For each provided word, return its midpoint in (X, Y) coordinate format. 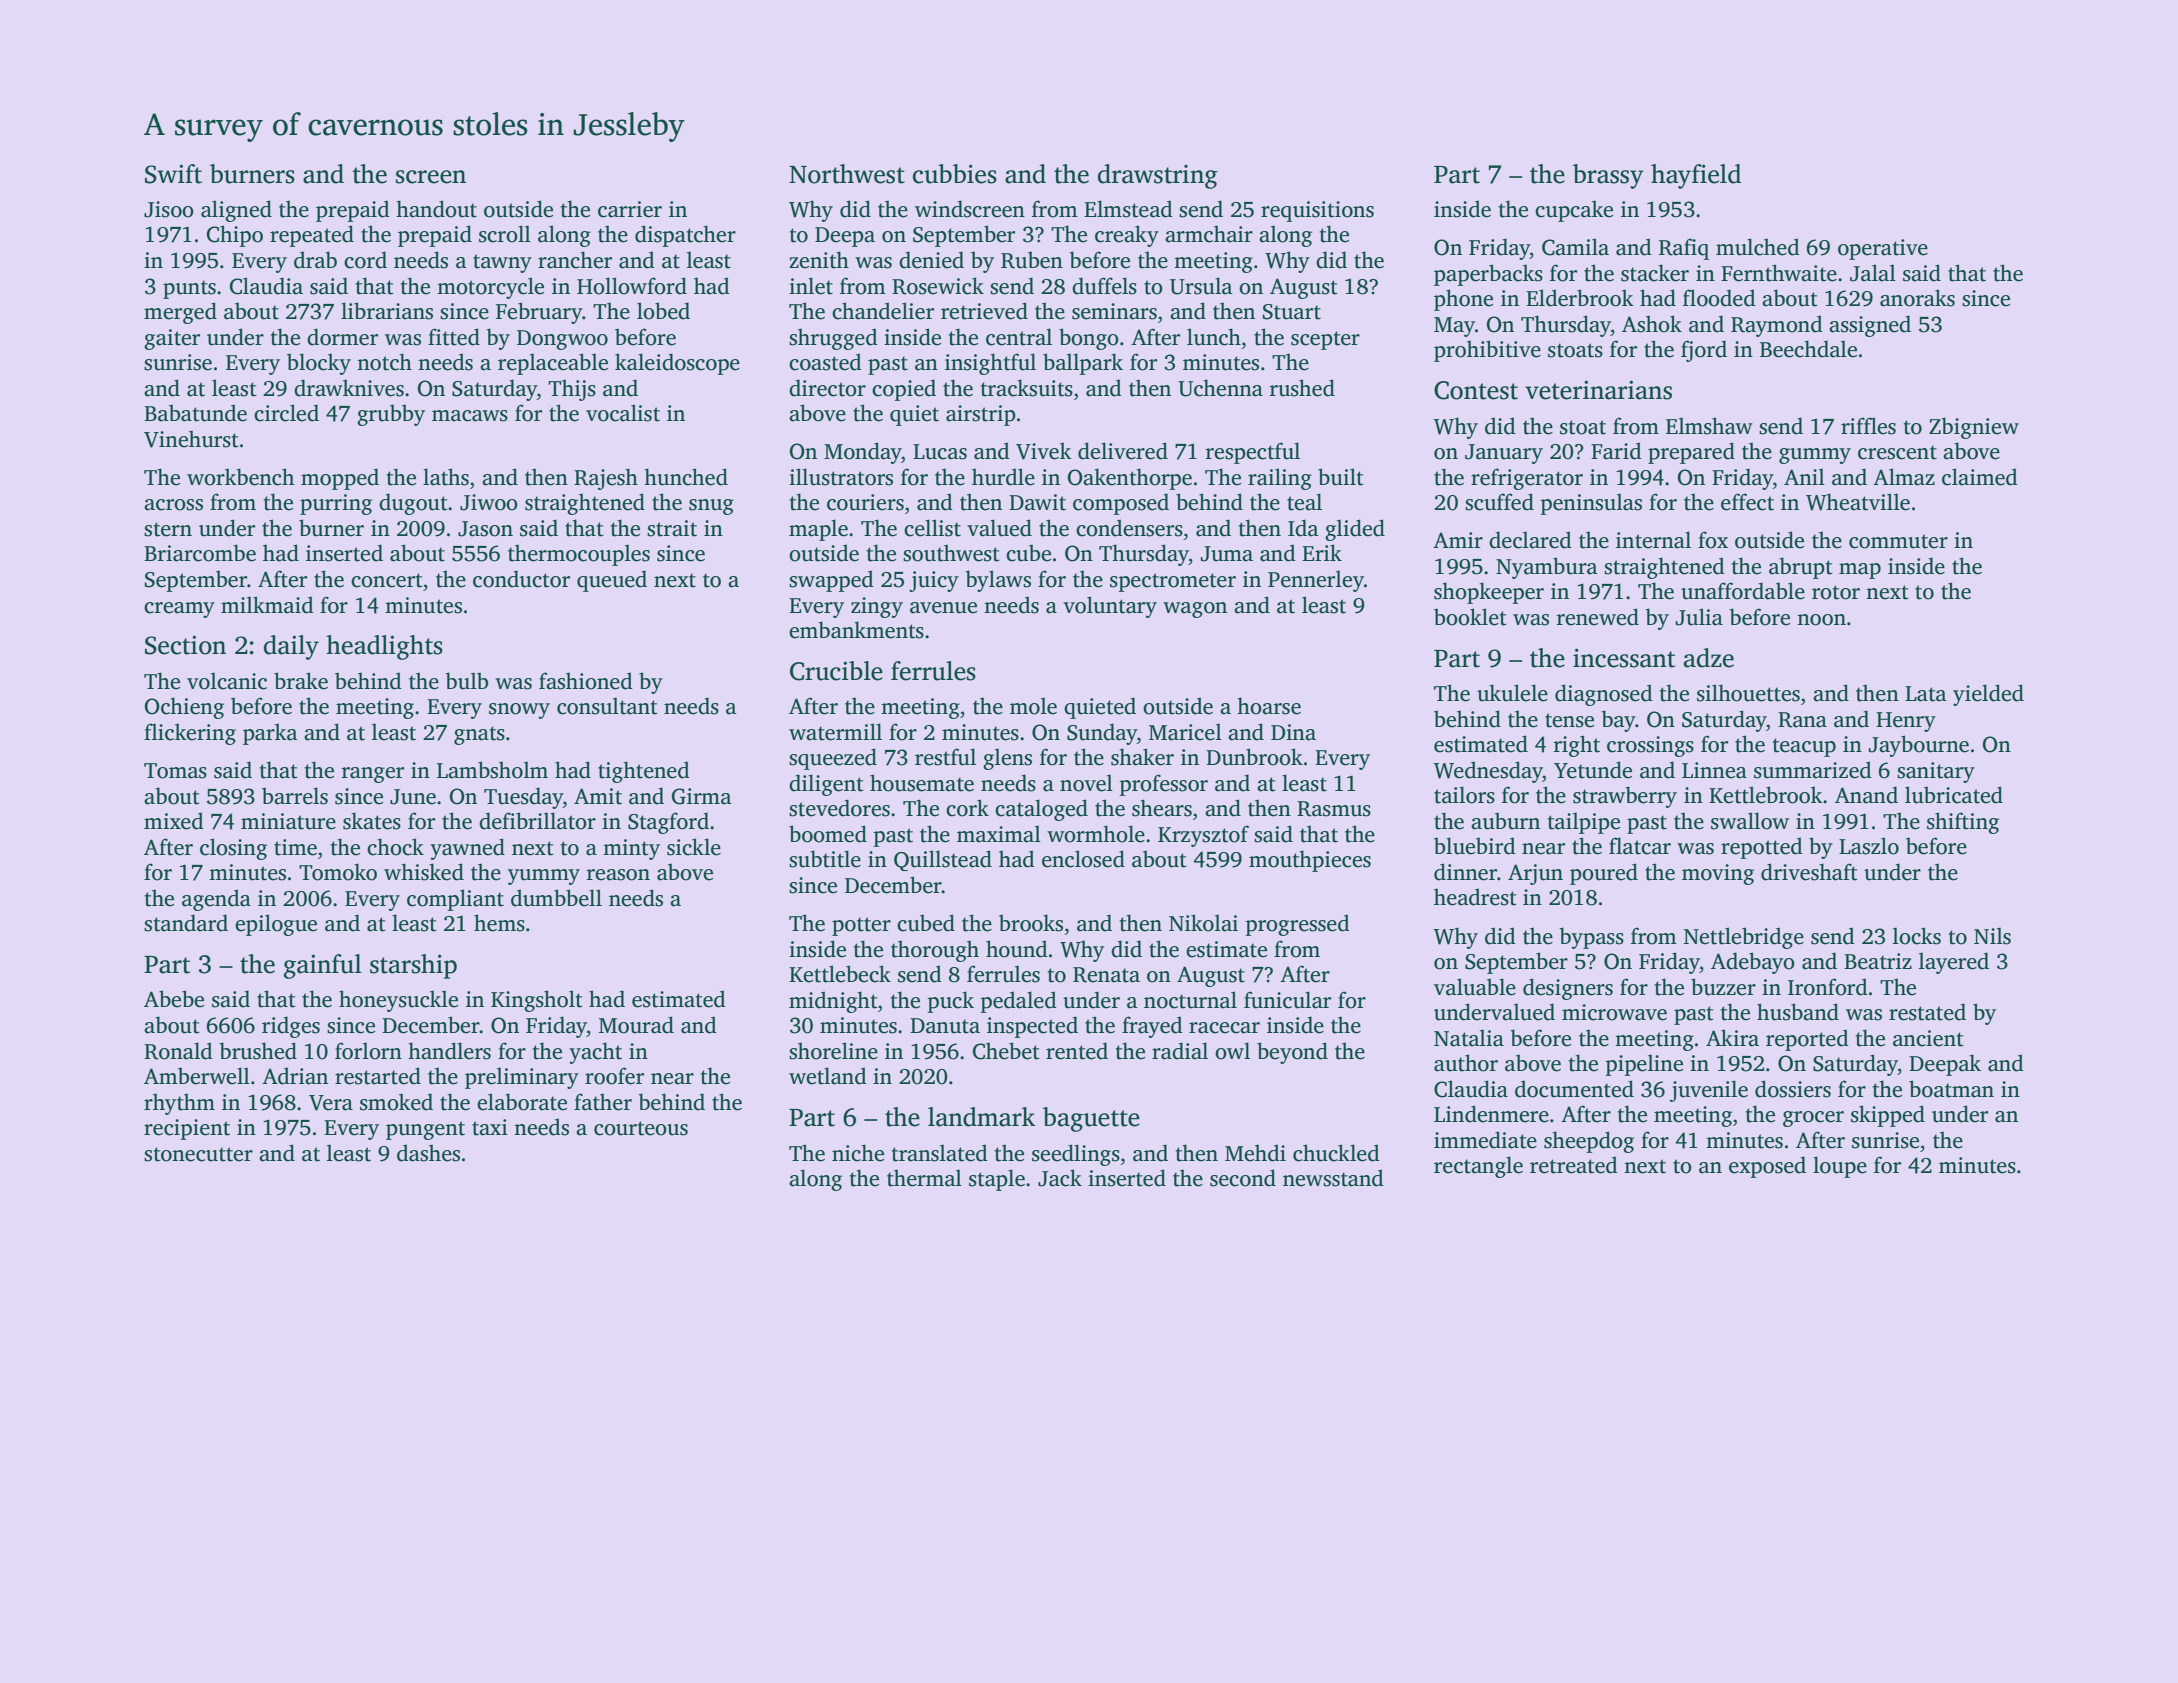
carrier (630, 209)
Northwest (847, 174)
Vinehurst (191, 439)
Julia (1699, 617)
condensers (1129, 528)
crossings (1650, 746)
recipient (187, 1129)
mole (1033, 706)
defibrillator (537, 821)
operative (1883, 249)
